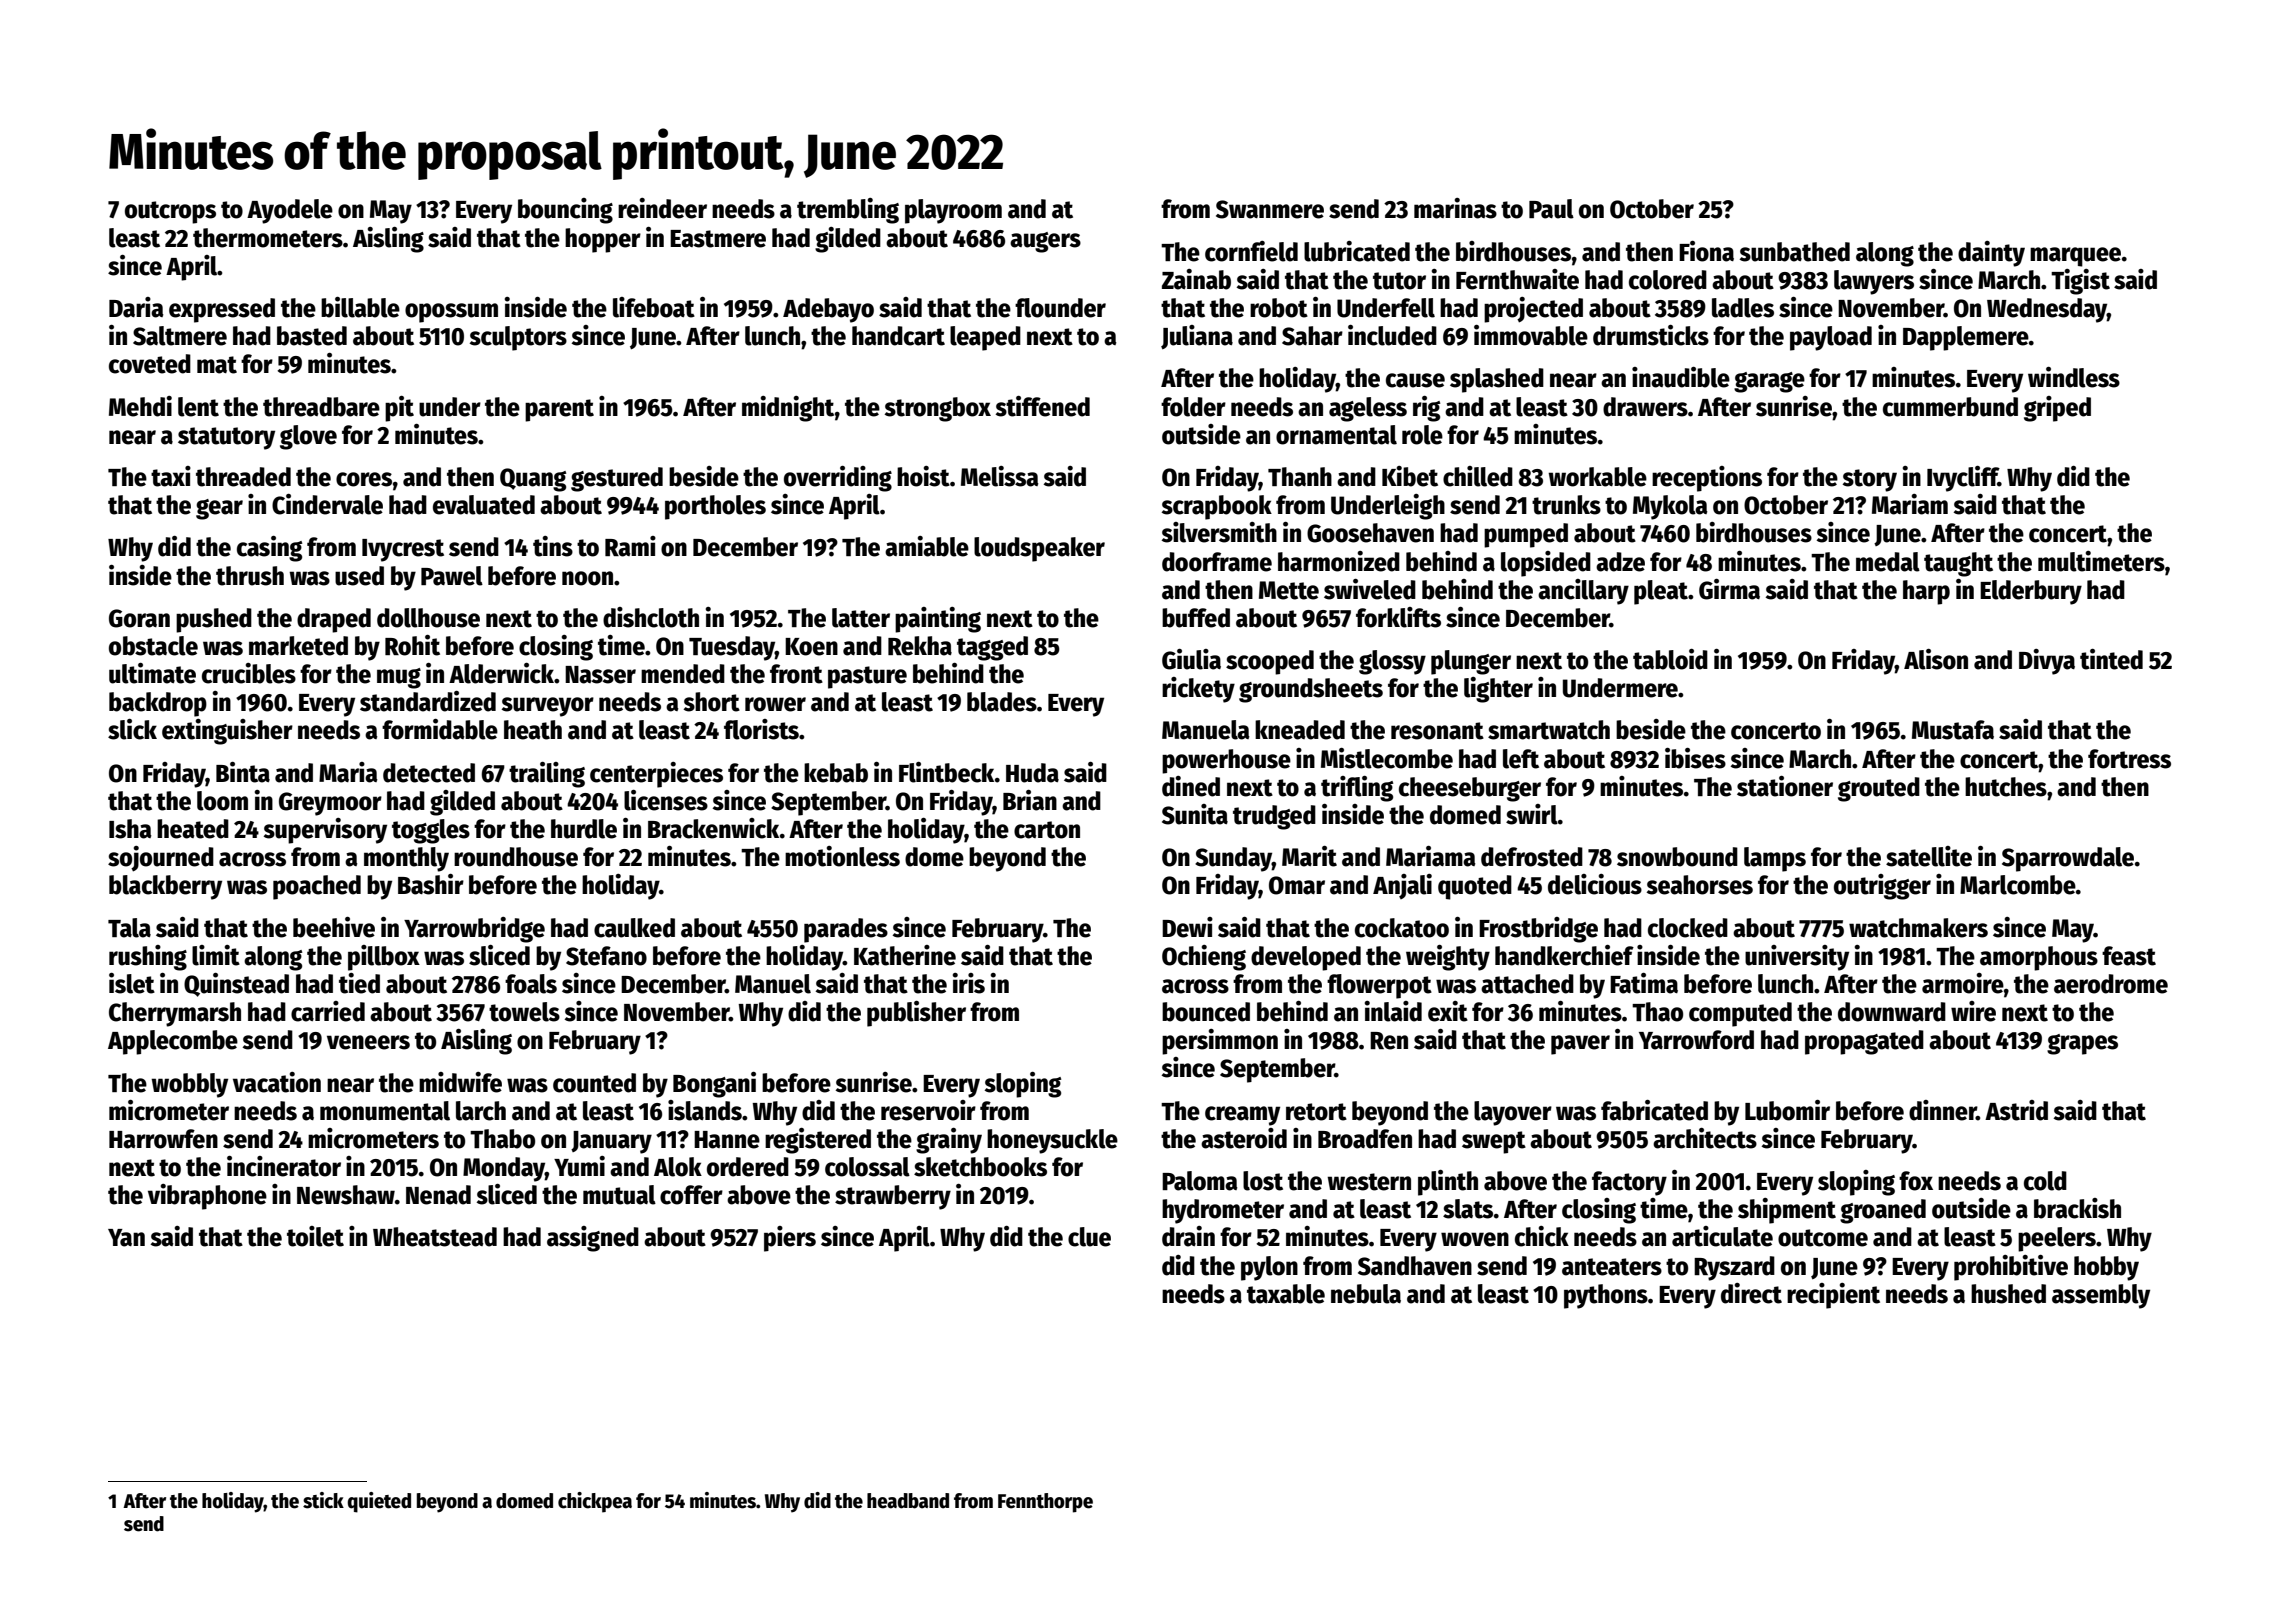 This image has height=1614, width=2282. I want to click on strawberry, so click(893, 1197).
